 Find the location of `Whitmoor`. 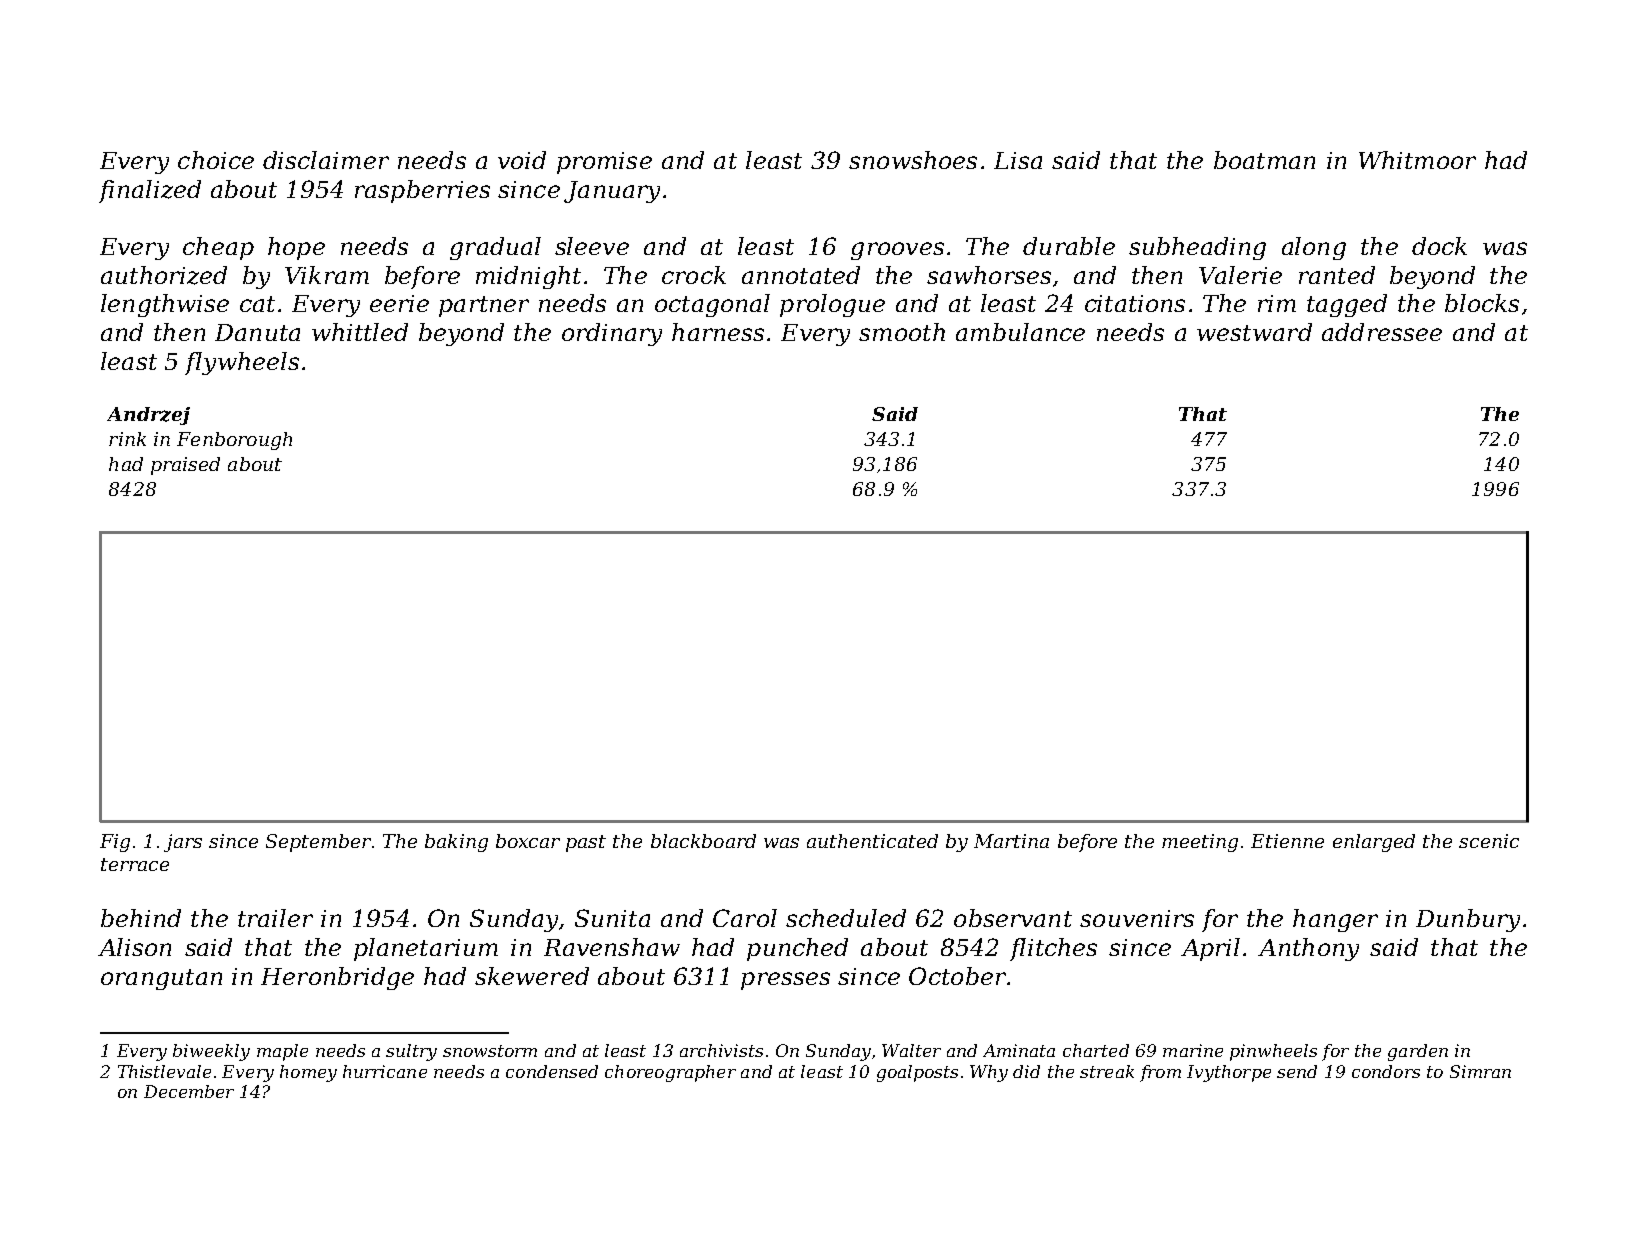

Whitmoor is located at coordinates (1417, 160).
